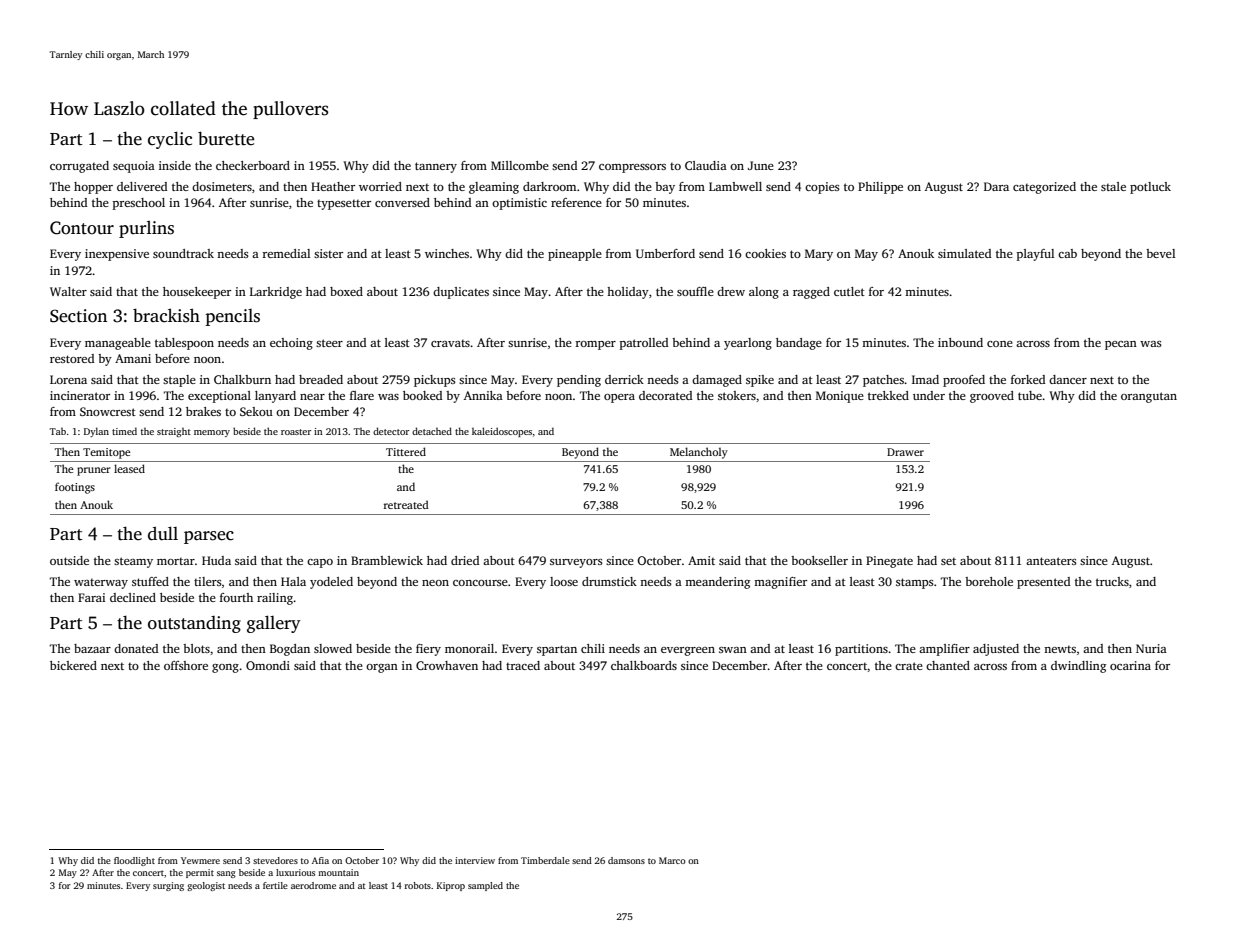 The height and width of the document is (952, 1233). What do you see at coordinates (226, 138) in the document?
I see `burette` at bounding box center [226, 138].
